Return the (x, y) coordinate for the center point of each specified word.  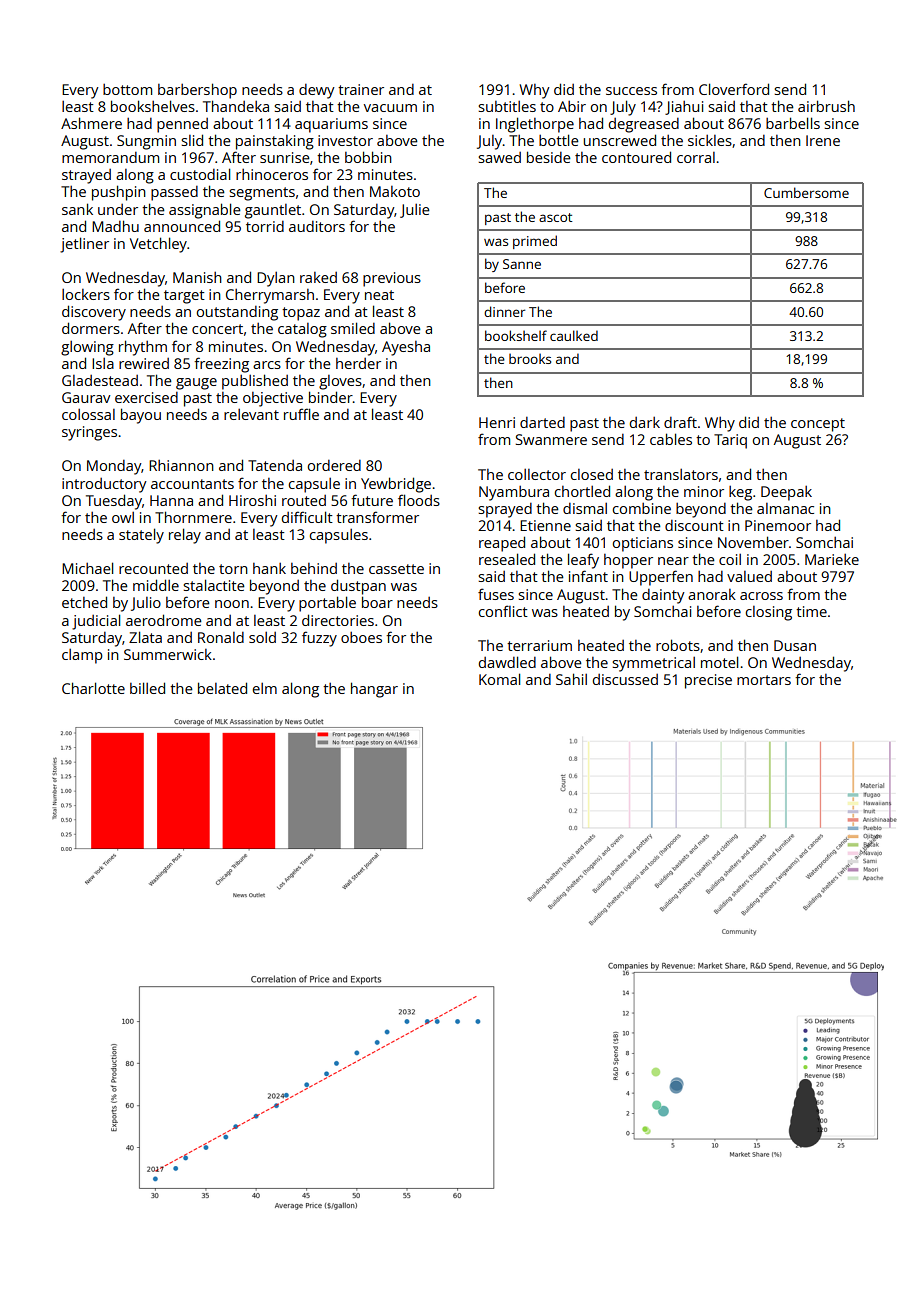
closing (769, 613)
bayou (141, 416)
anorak (712, 594)
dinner (504, 311)
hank (269, 568)
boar (377, 602)
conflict (503, 611)
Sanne (522, 264)
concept (818, 425)
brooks (530, 358)
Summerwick (168, 654)
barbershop (197, 91)
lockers (86, 294)
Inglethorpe (535, 125)
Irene (823, 140)
